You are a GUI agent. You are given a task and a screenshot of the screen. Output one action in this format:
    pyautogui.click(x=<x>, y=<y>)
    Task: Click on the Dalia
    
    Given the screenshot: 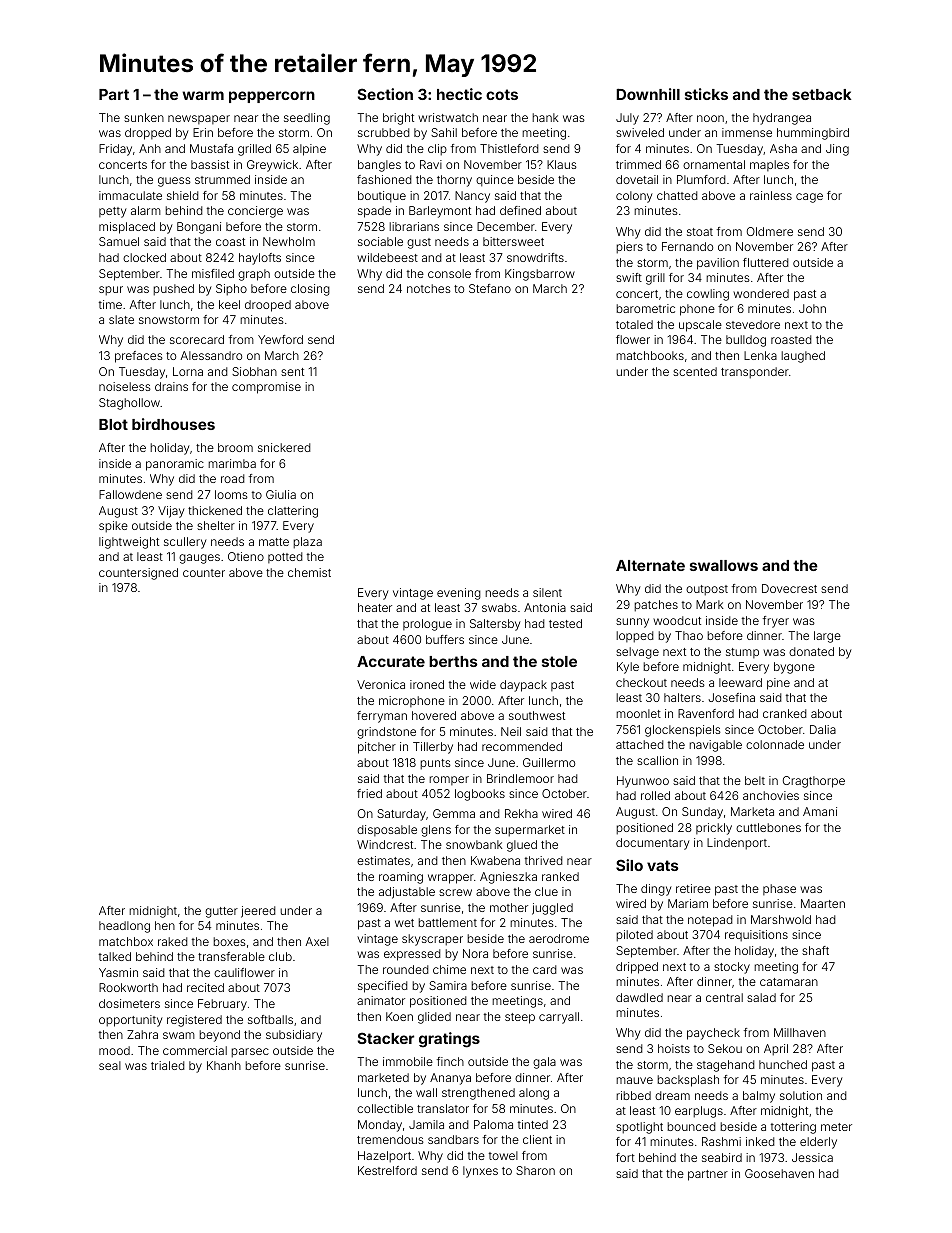 What is the action you would take?
    pyautogui.click(x=823, y=729)
